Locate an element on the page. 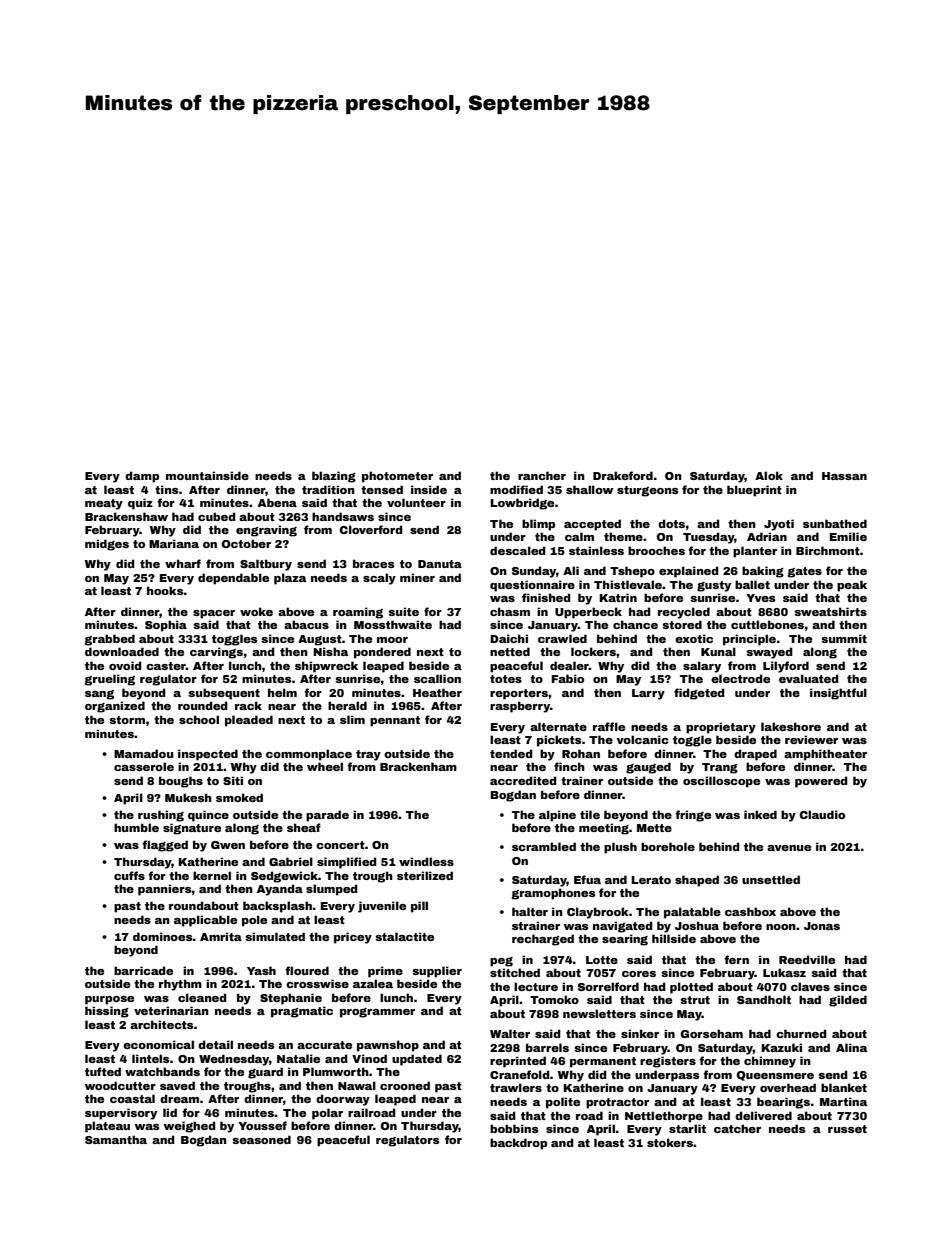  gilded is located at coordinates (848, 1001).
